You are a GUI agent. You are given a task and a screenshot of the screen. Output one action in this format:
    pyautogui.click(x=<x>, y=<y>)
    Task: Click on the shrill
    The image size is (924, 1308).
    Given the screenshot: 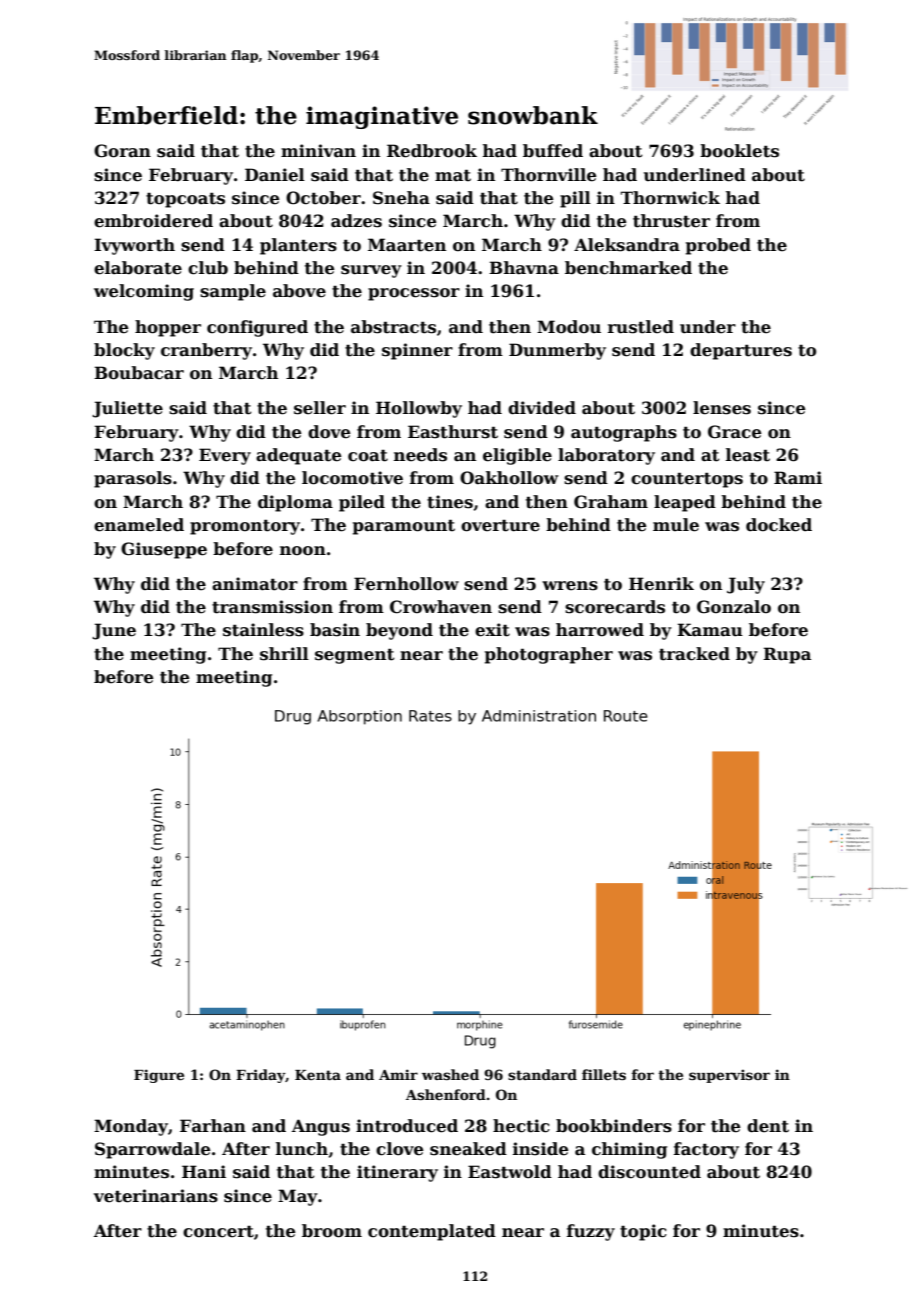 What is the action you would take?
    pyautogui.click(x=284, y=654)
